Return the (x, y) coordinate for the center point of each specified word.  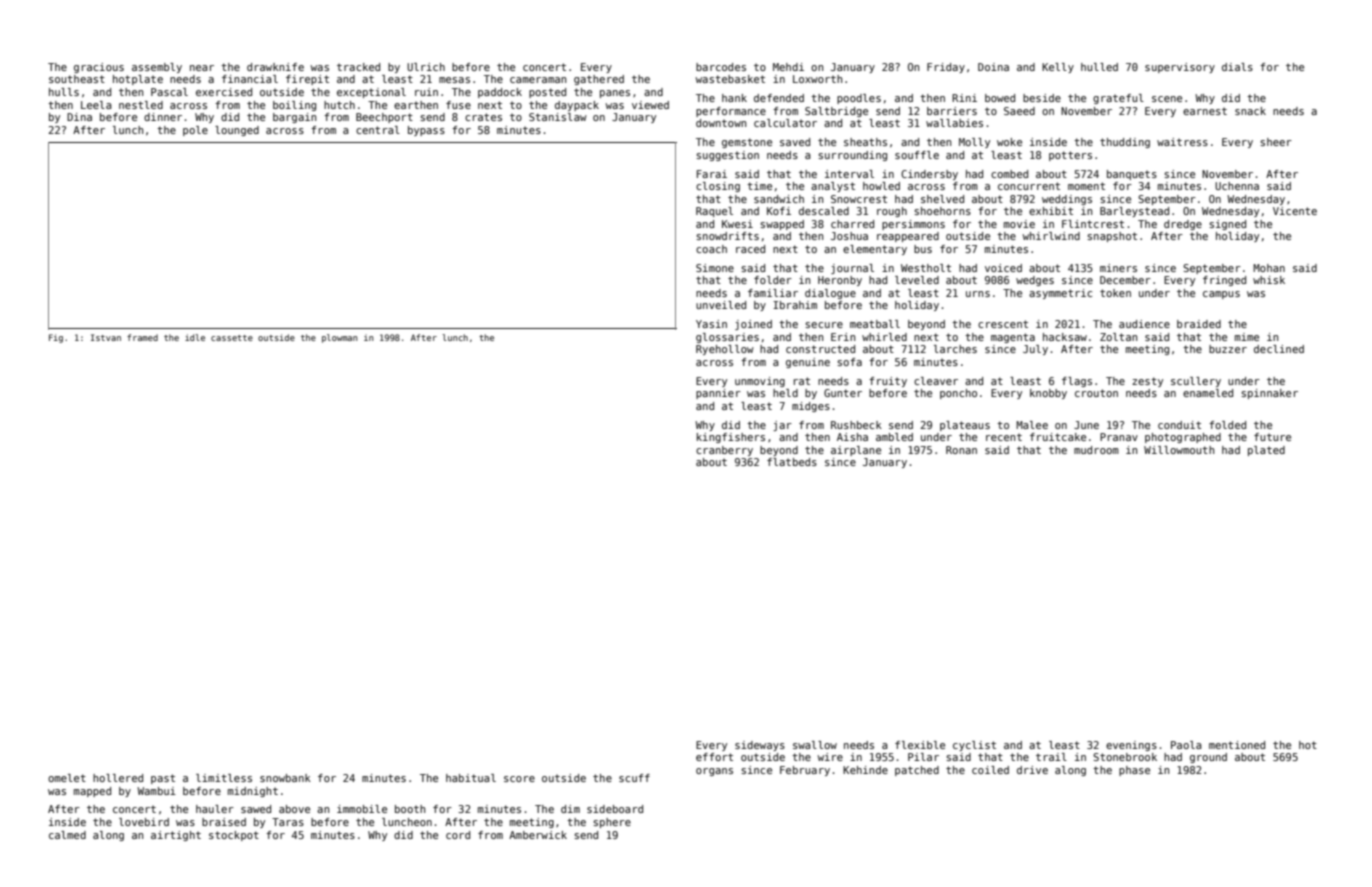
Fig (56, 338)
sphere (612, 823)
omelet (67, 778)
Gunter (843, 393)
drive (1032, 770)
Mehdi (788, 67)
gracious (99, 68)
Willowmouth (1179, 450)
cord (458, 835)
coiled (990, 770)
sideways (760, 746)
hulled (1099, 67)
